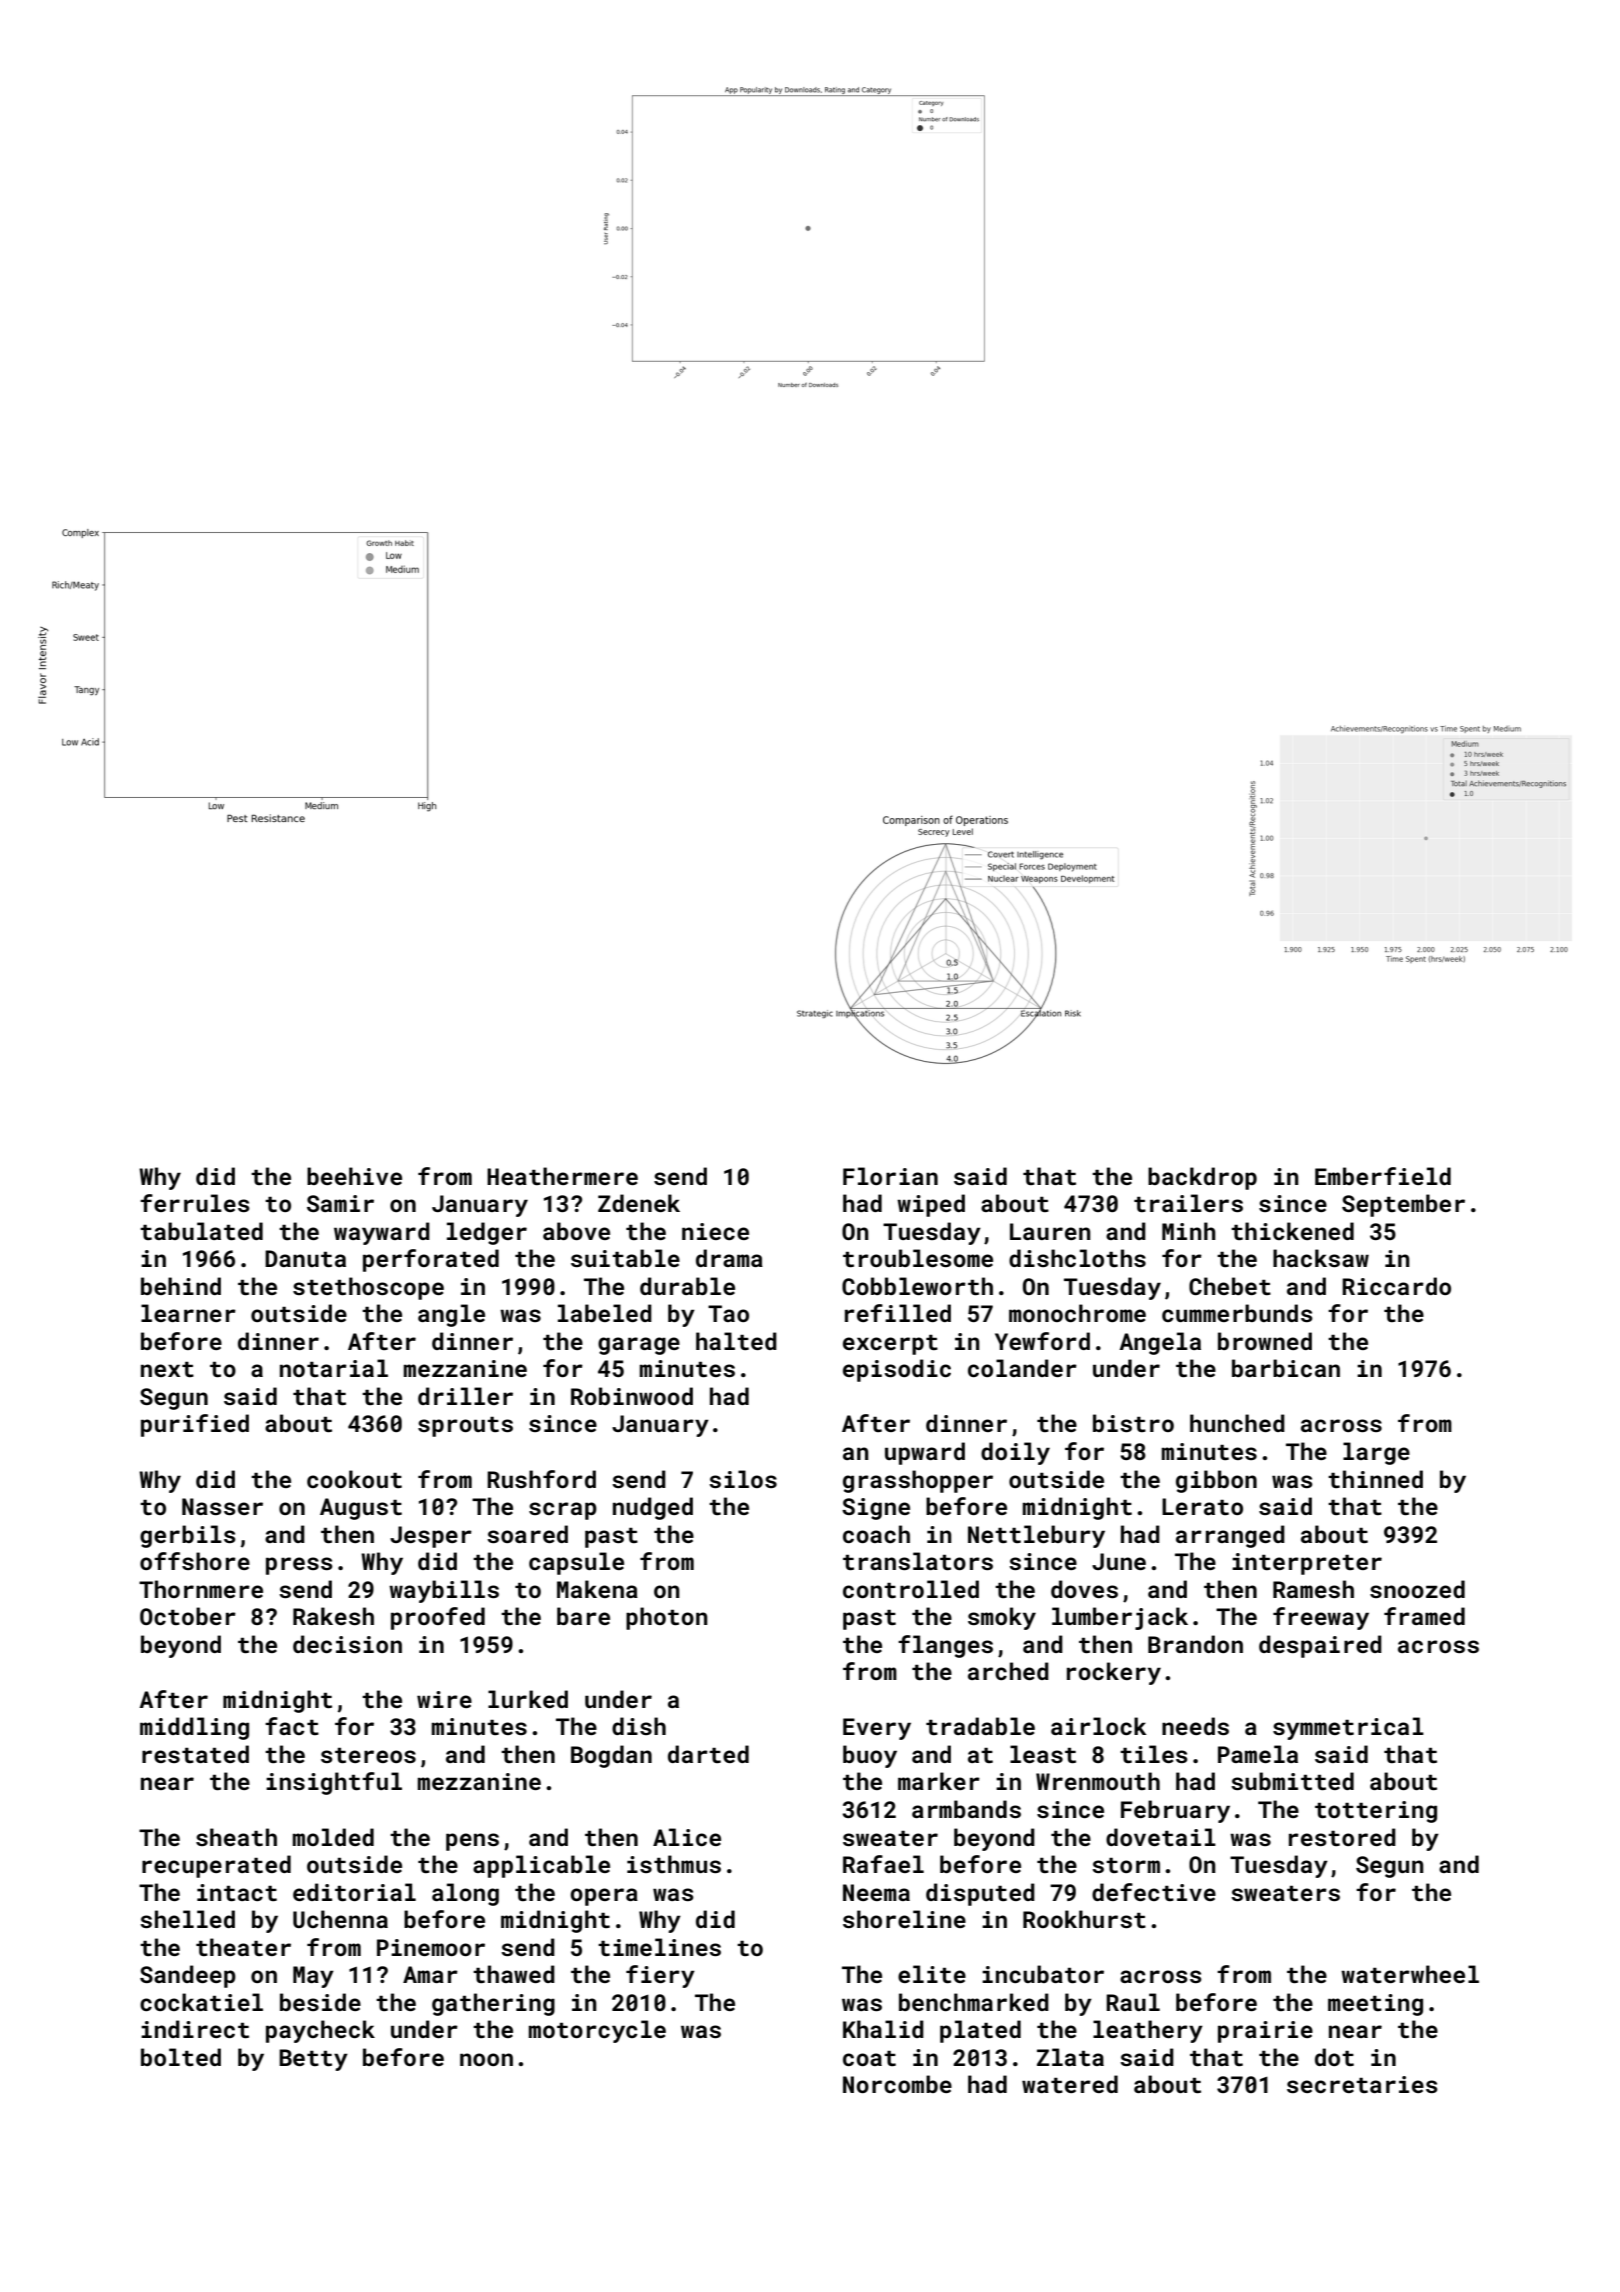  What do you see at coordinates (597, 1589) in the screenshot?
I see `Makena` at bounding box center [597, 1589].
